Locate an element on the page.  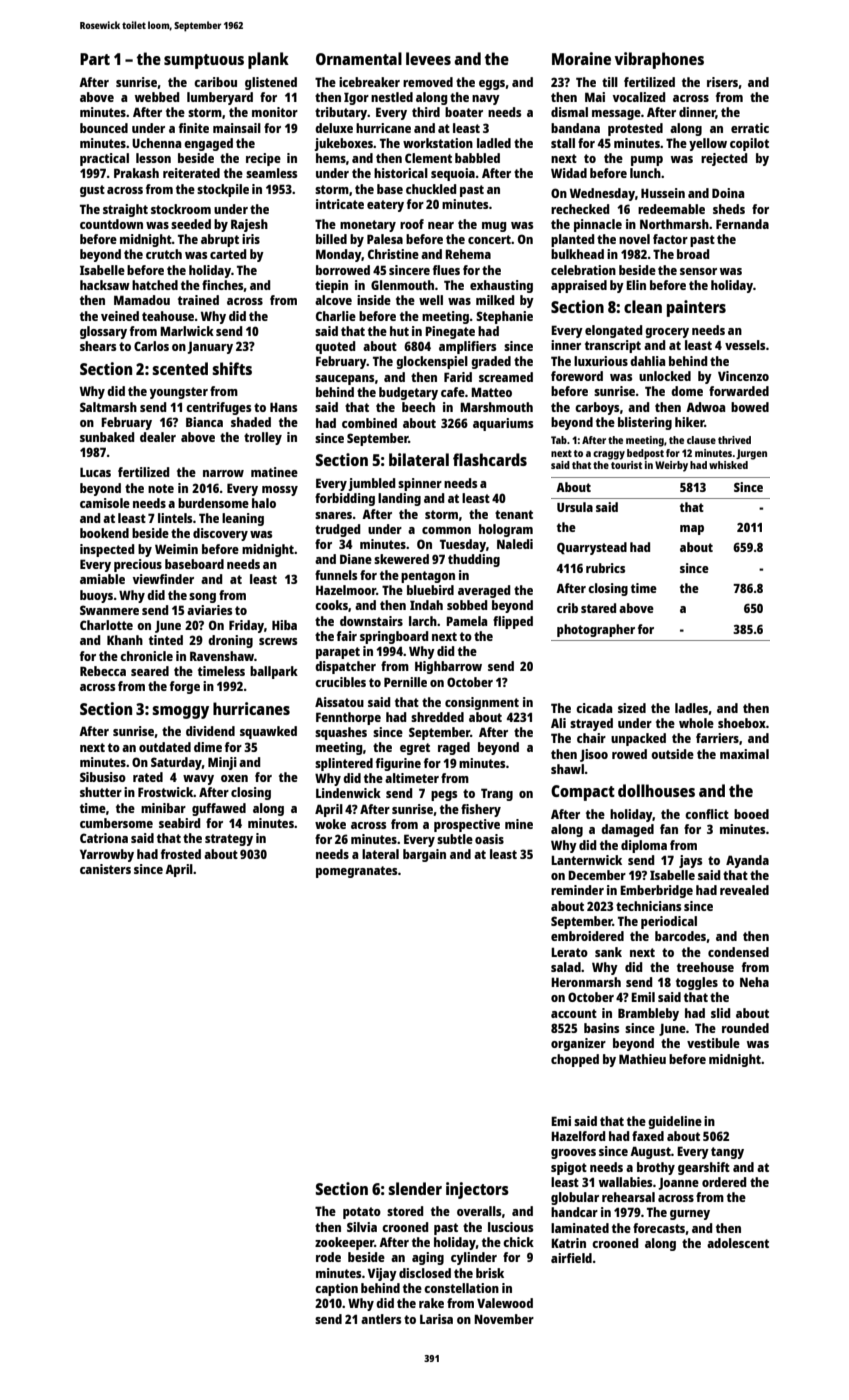
thudding is located at coordinates (474, 560).
